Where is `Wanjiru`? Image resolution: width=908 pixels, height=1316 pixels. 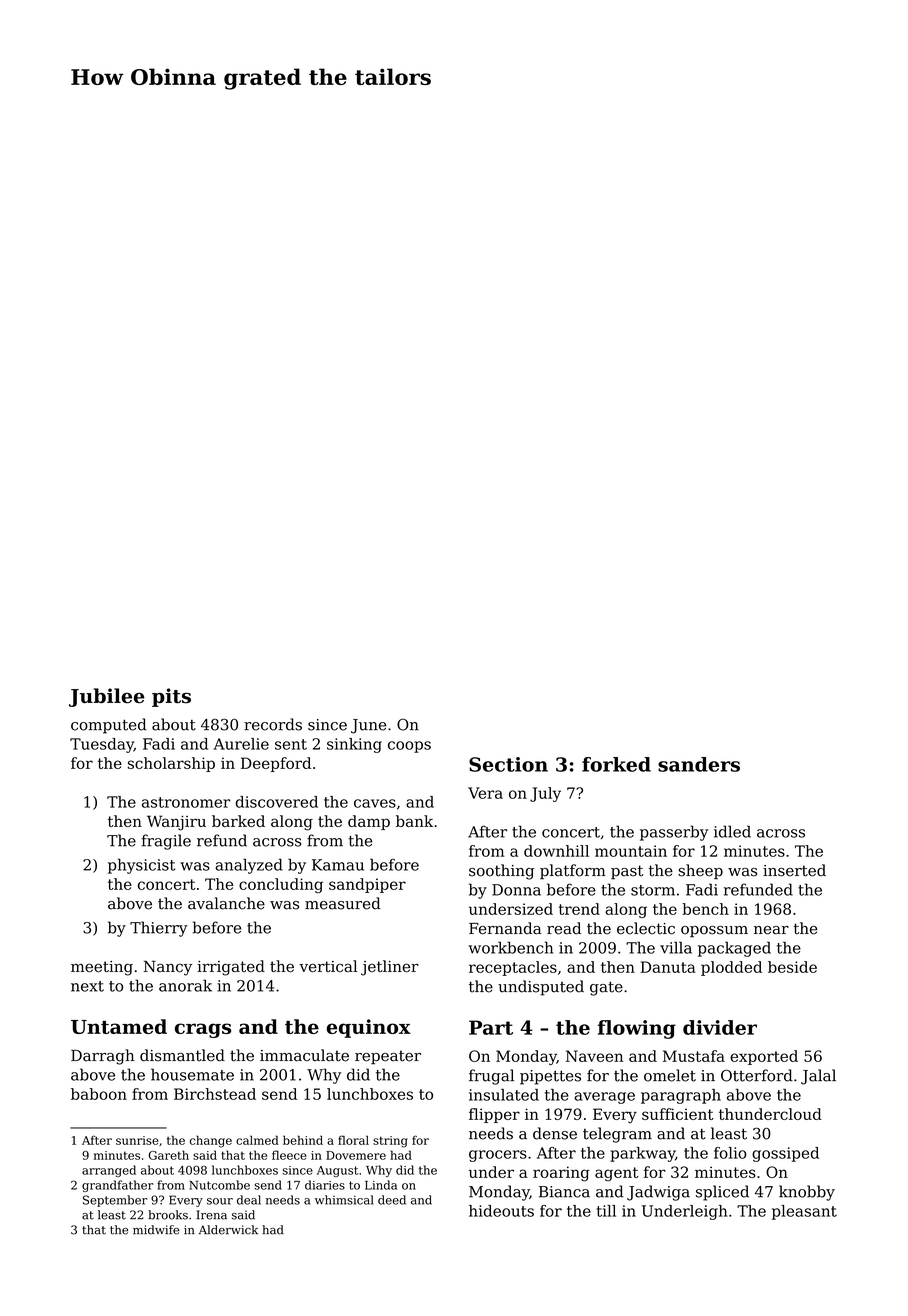
Wanjiru is located at coordinates (176, 823).
